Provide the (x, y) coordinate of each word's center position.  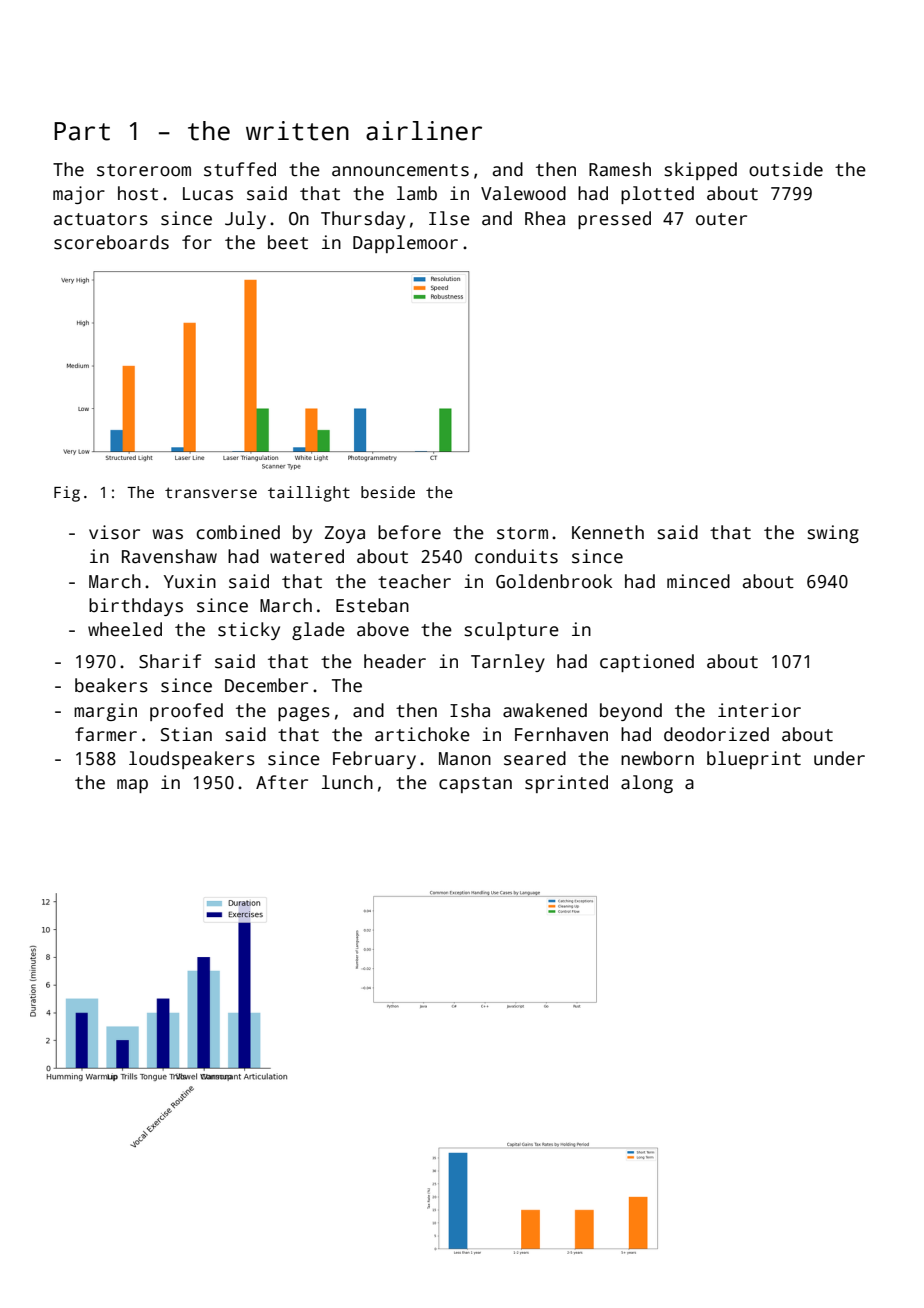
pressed (614, 220)
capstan (475, 785)
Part (82, 131)
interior (759, 710)
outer (721, 219)
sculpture (512, 631)
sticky (249, 631)
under (839, 758)
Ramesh (620, 169)
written (297, 131)
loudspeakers (192, 760)
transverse (211, 493)
